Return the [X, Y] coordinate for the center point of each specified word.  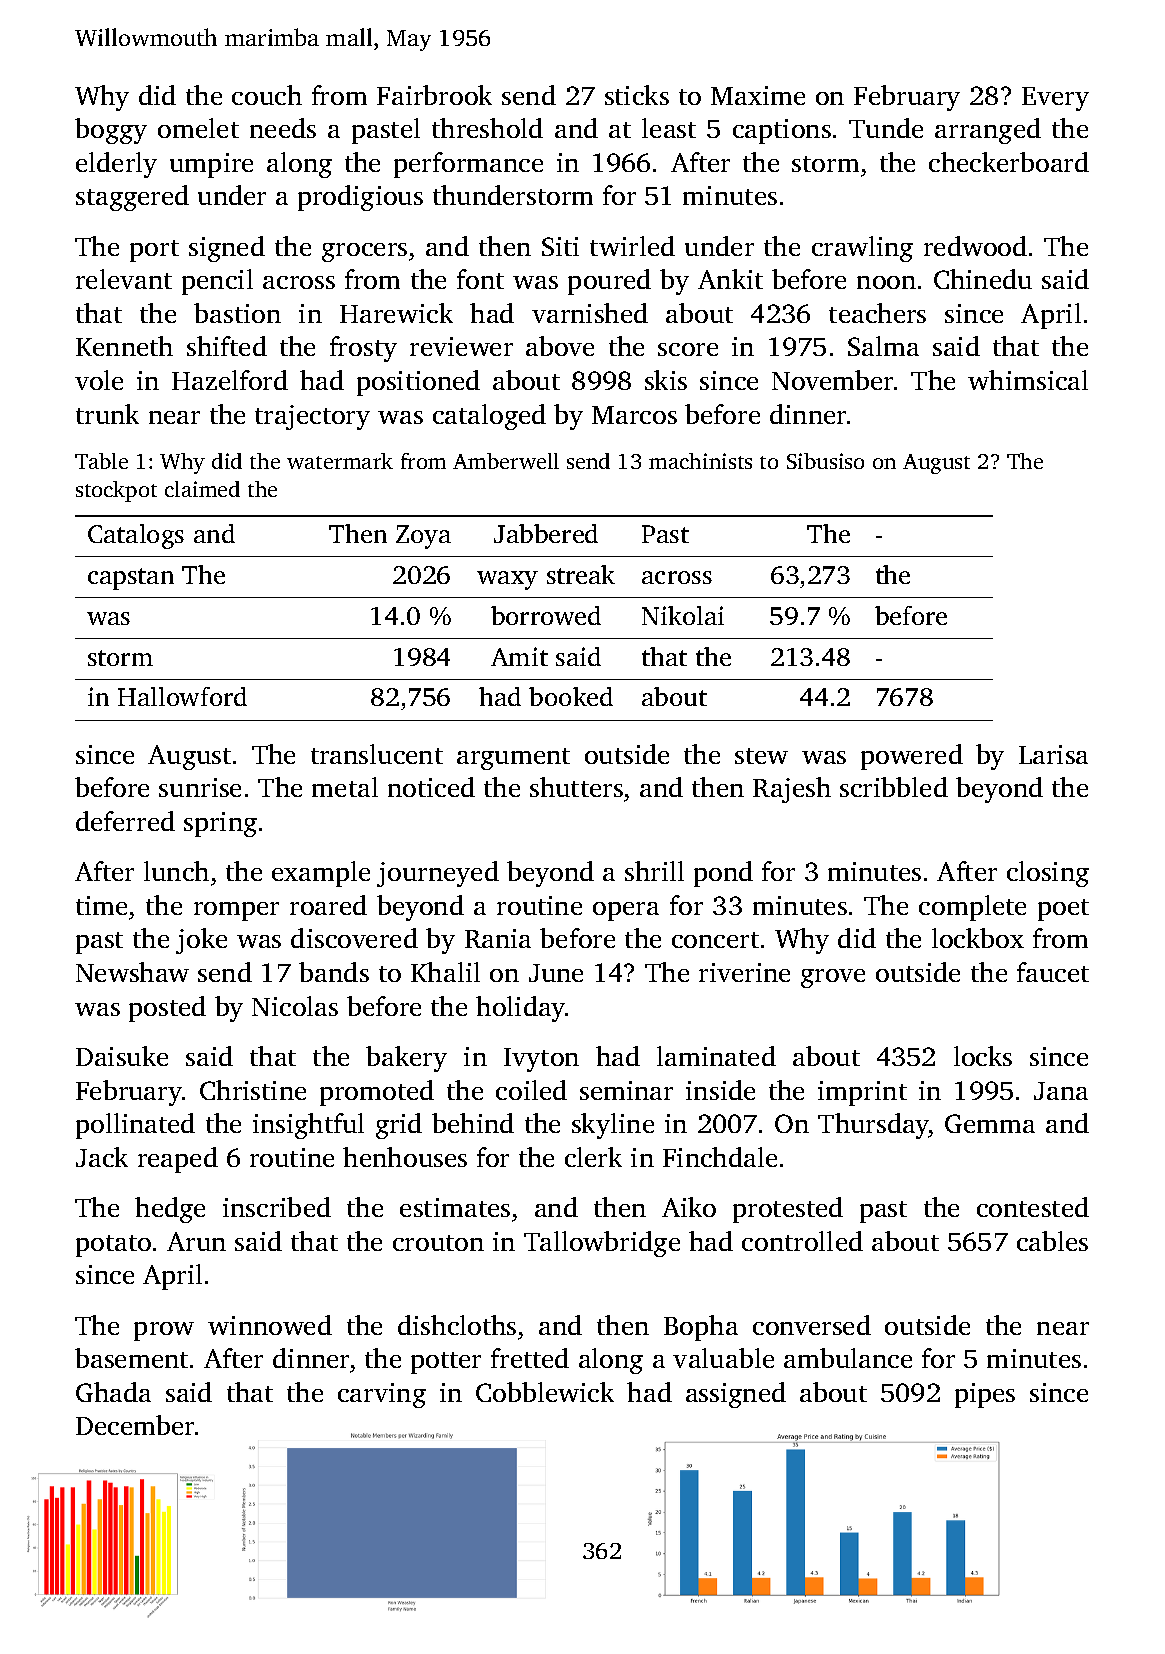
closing [1048, 874]
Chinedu [983, 279]
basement [131, 1358]
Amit [519, 656]
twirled [632, 246]
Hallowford [182, 696]
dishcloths [457, 1325]
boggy [111, 131]
